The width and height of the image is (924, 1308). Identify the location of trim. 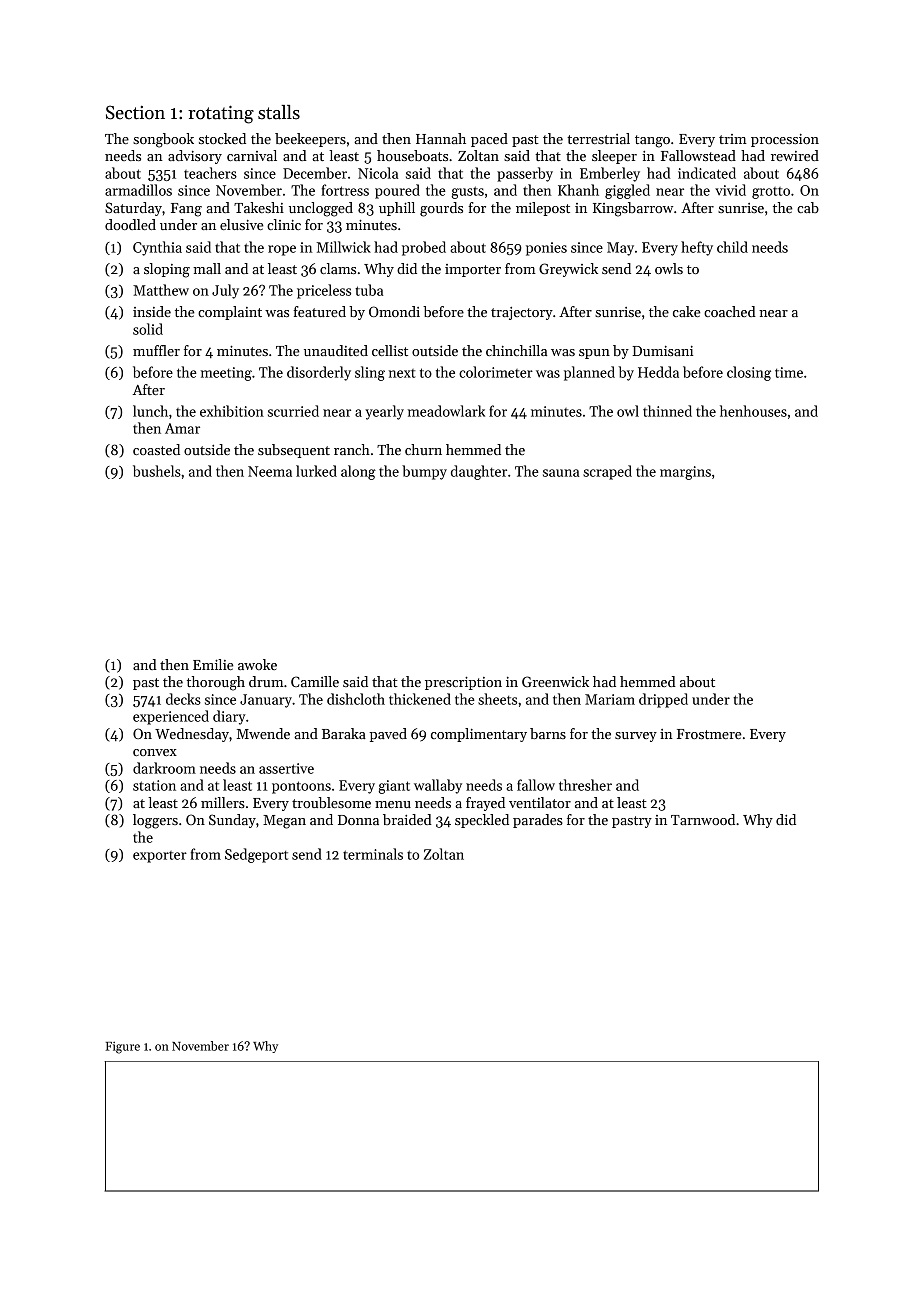
(733, 139).
